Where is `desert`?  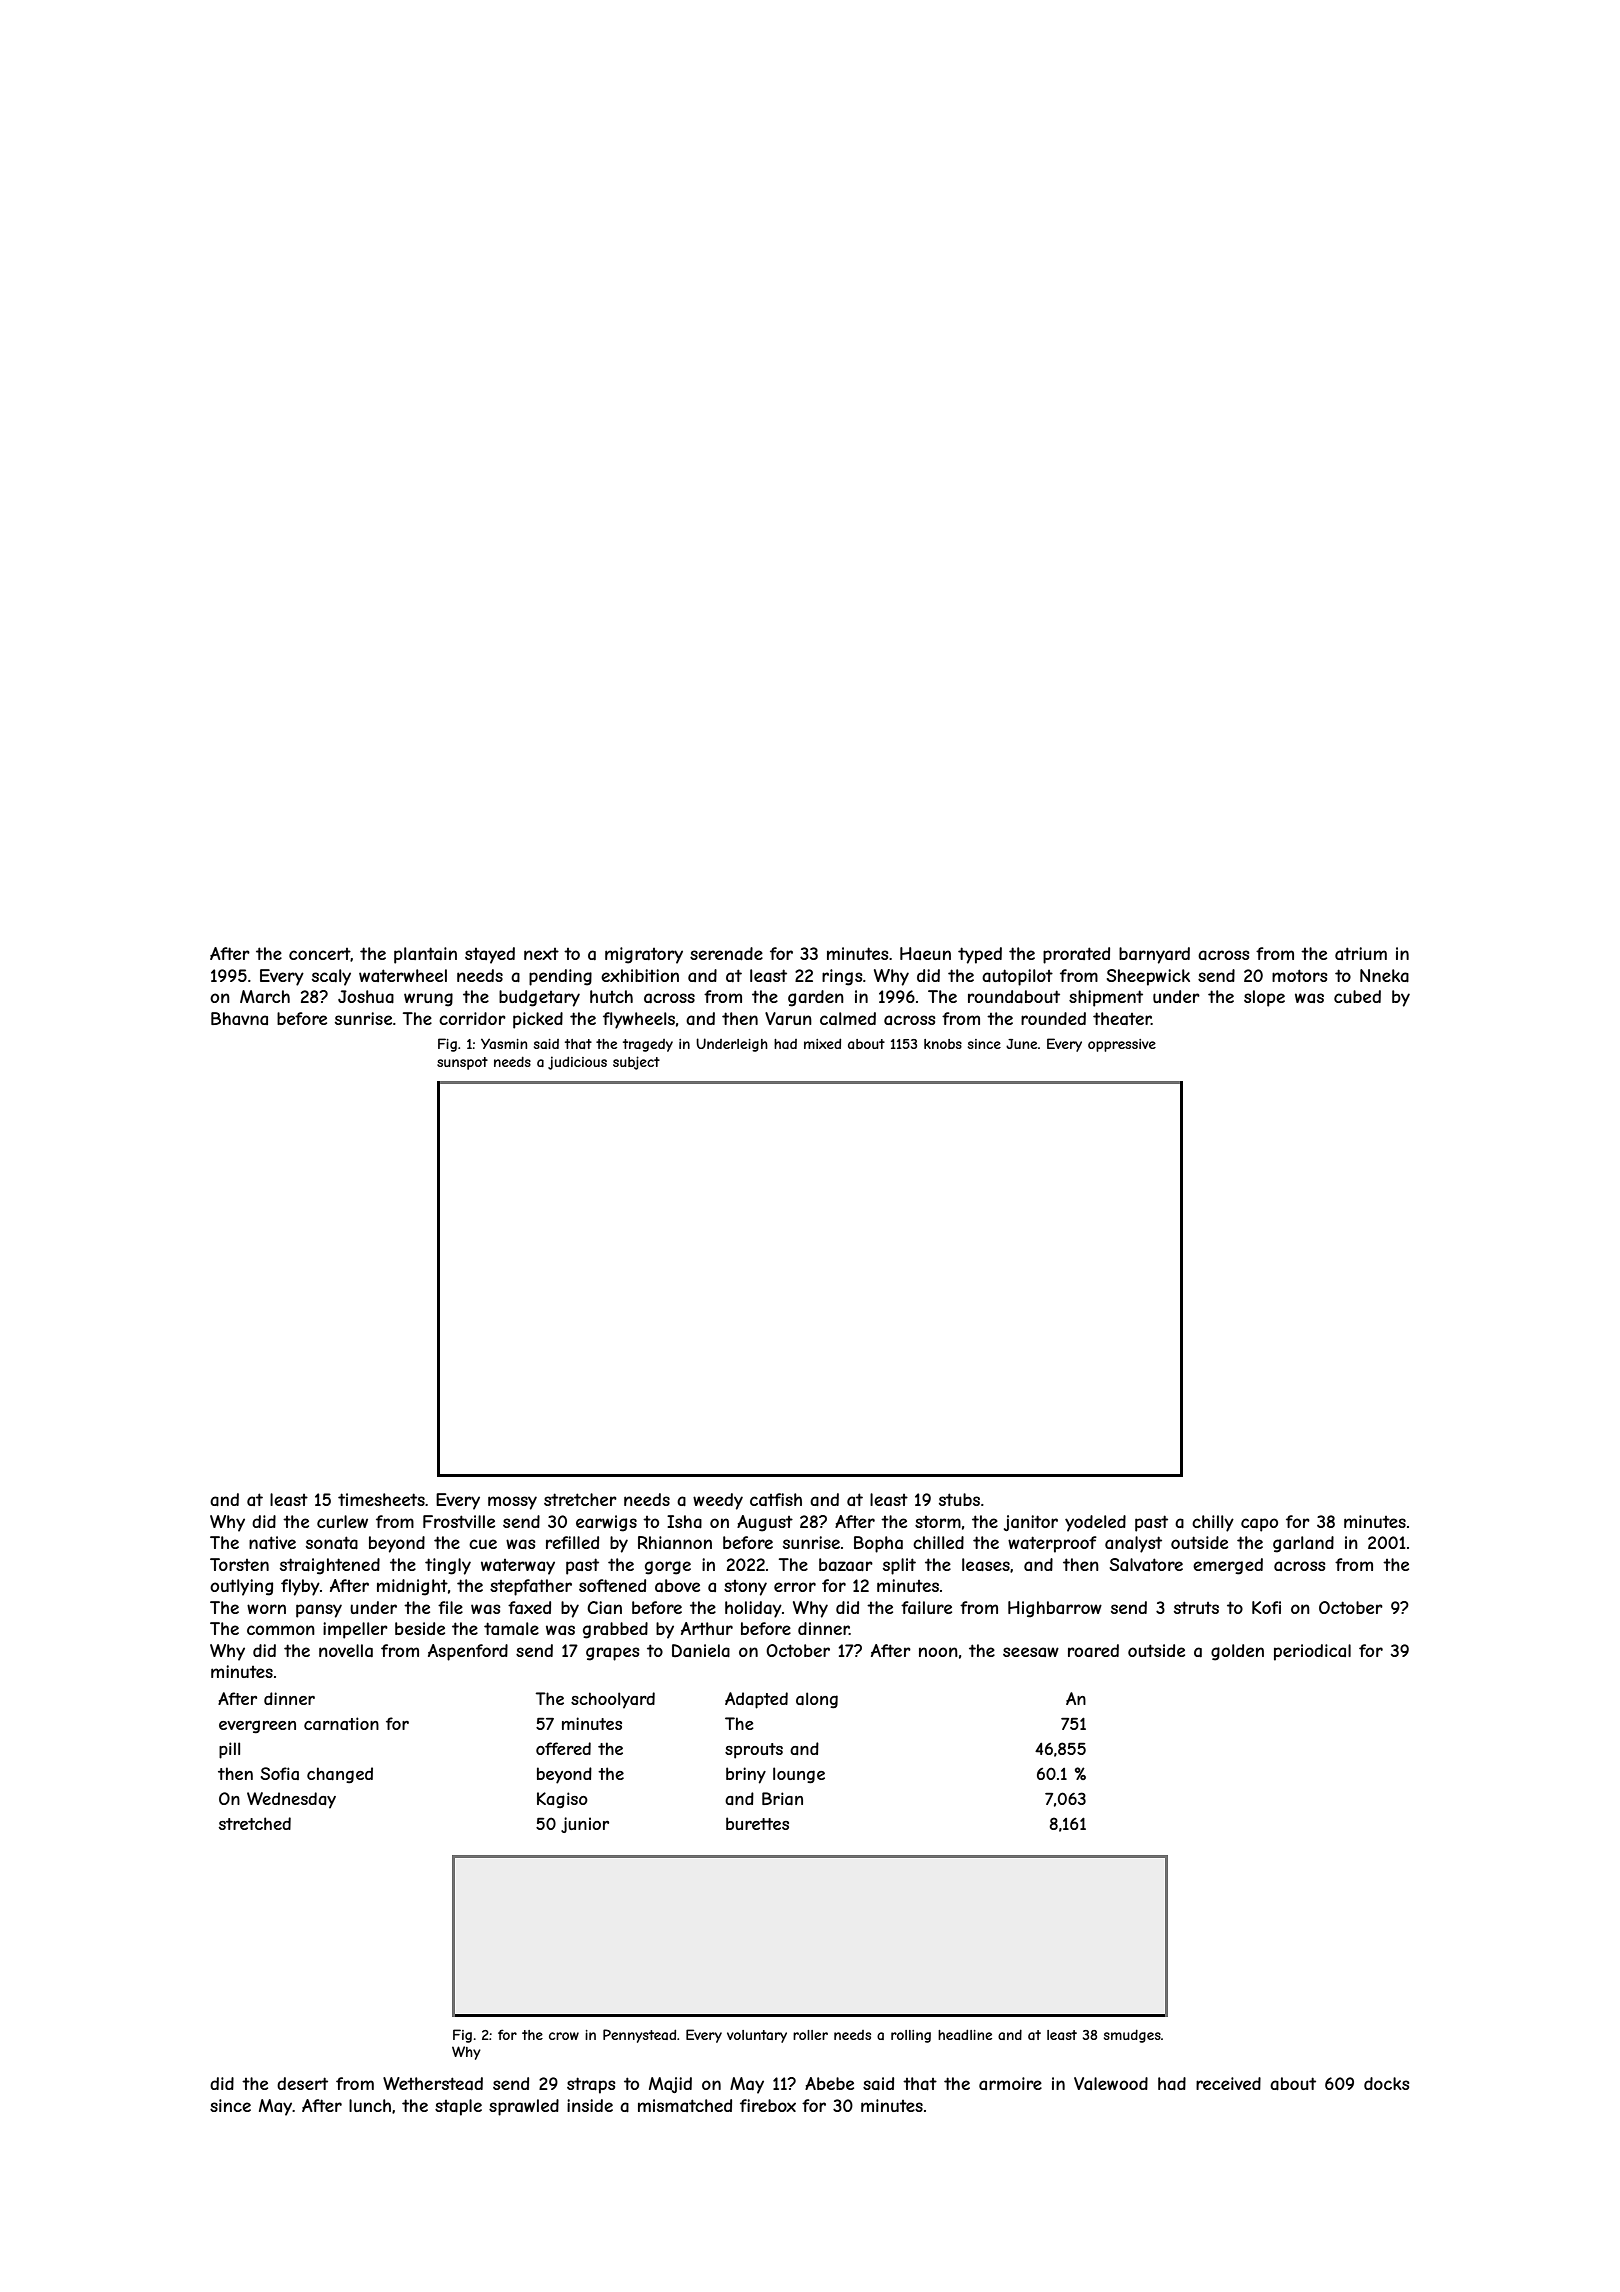
desert is located at coordinates (302, 2083).
